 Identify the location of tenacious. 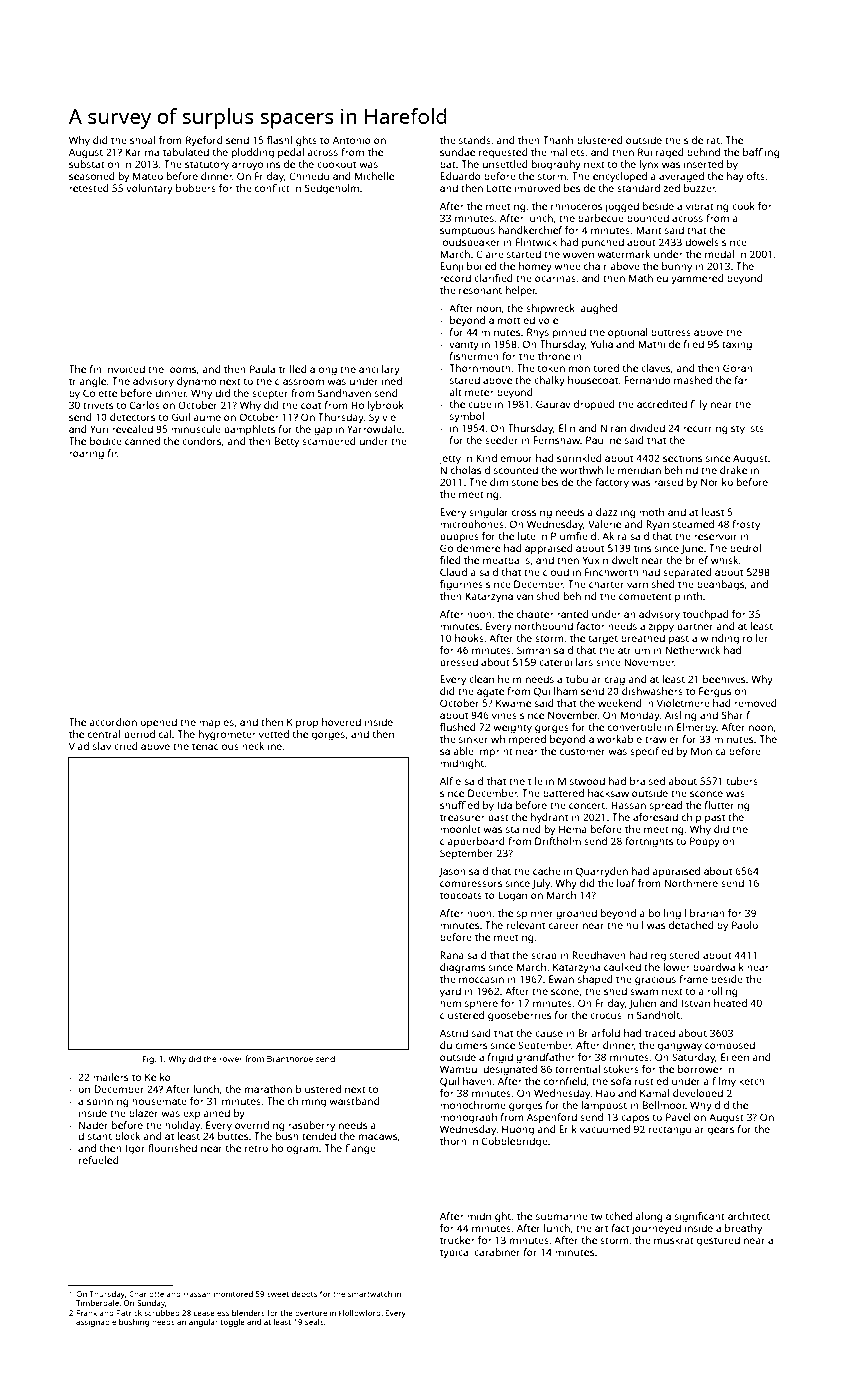
(215, 746).
